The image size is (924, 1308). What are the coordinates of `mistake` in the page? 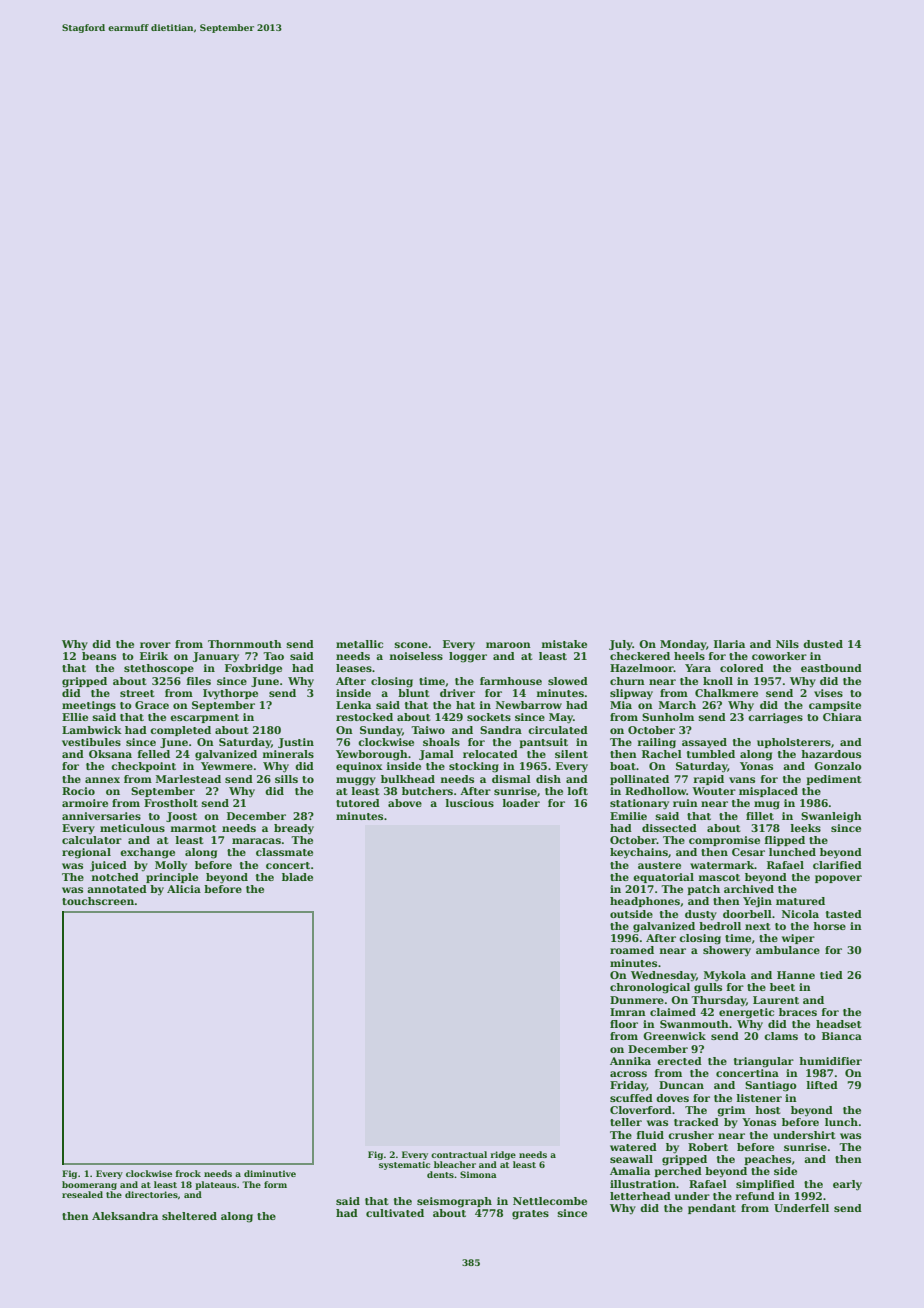 It's located at (564, 644).
